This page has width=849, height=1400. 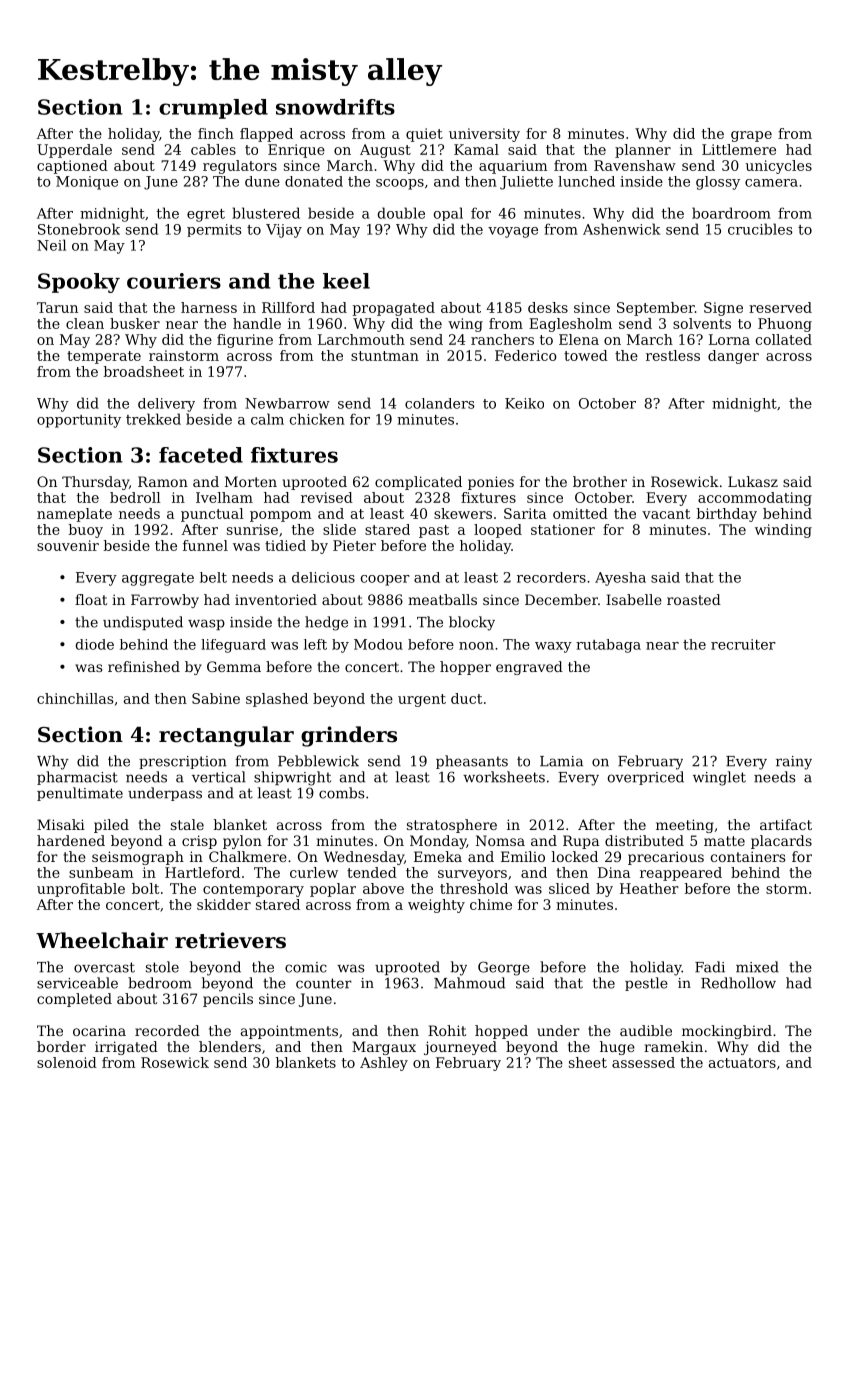 What do you see at coordinates (95, 483) in the page?
I see `Thursday` at bounding box center [95, 483].
